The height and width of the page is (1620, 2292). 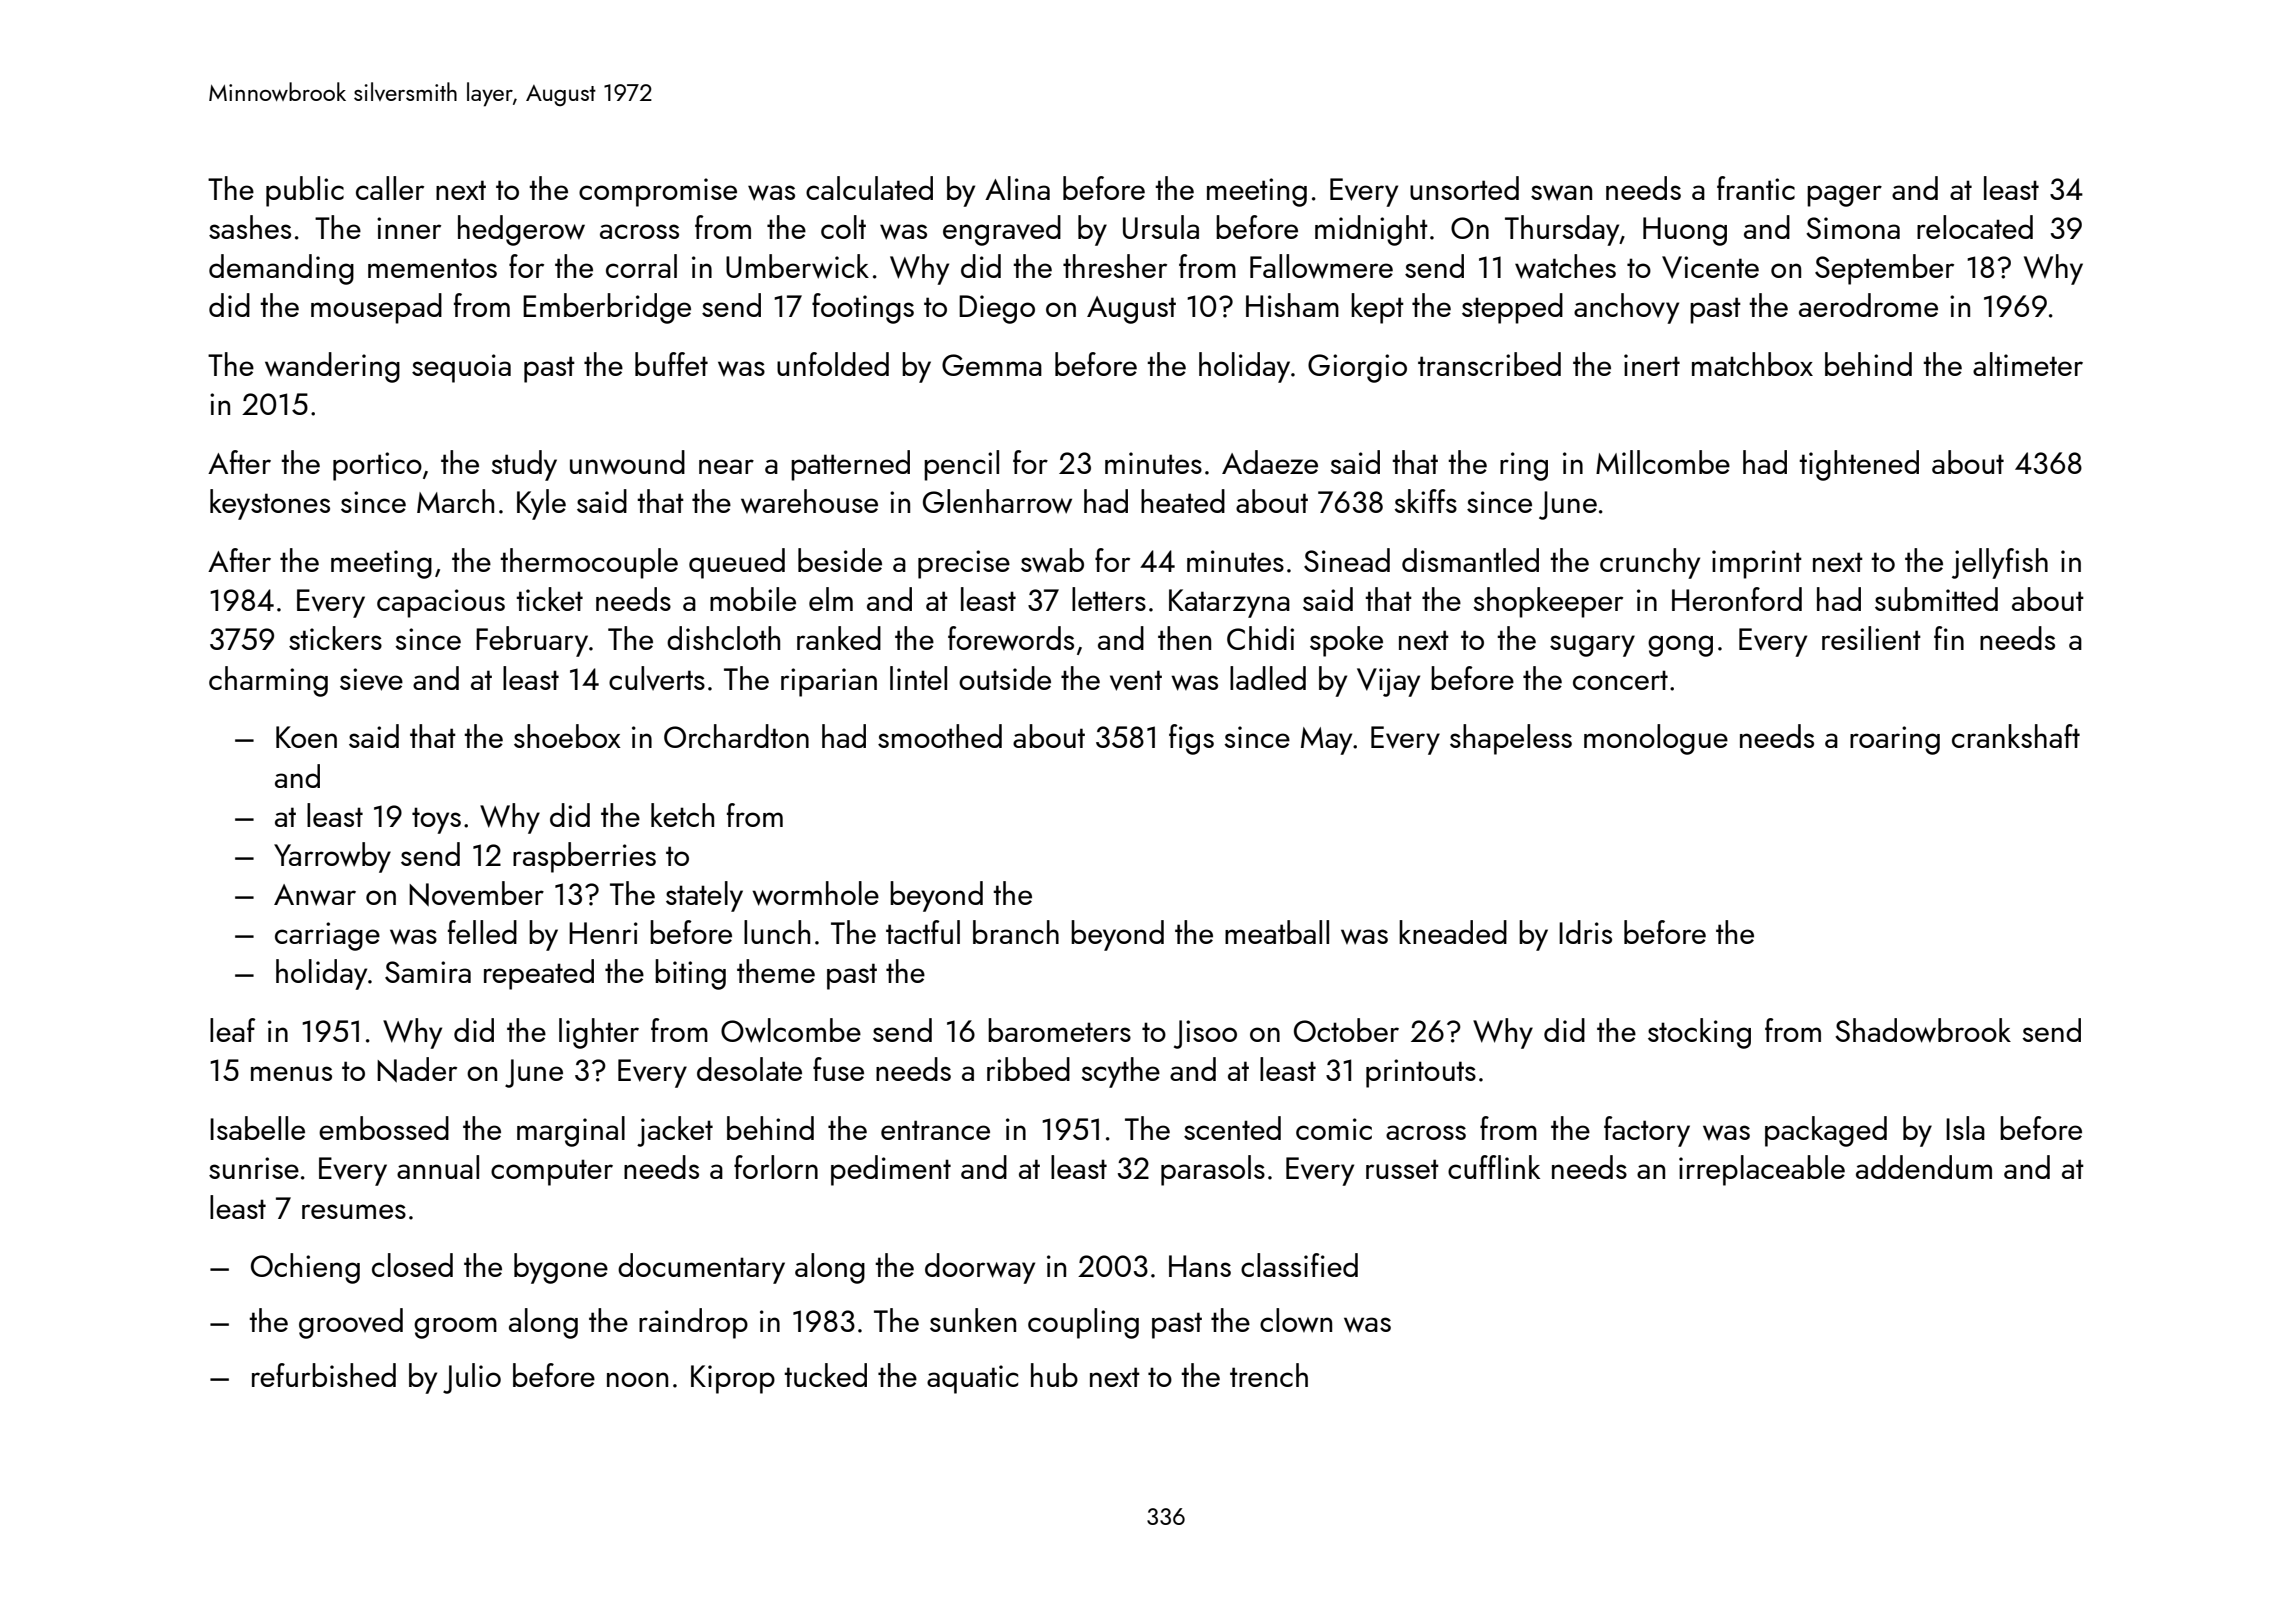 What do you see at coordinates (1585, 932) in the page?
I see `Idris` at bounding box center [1585, 932].
